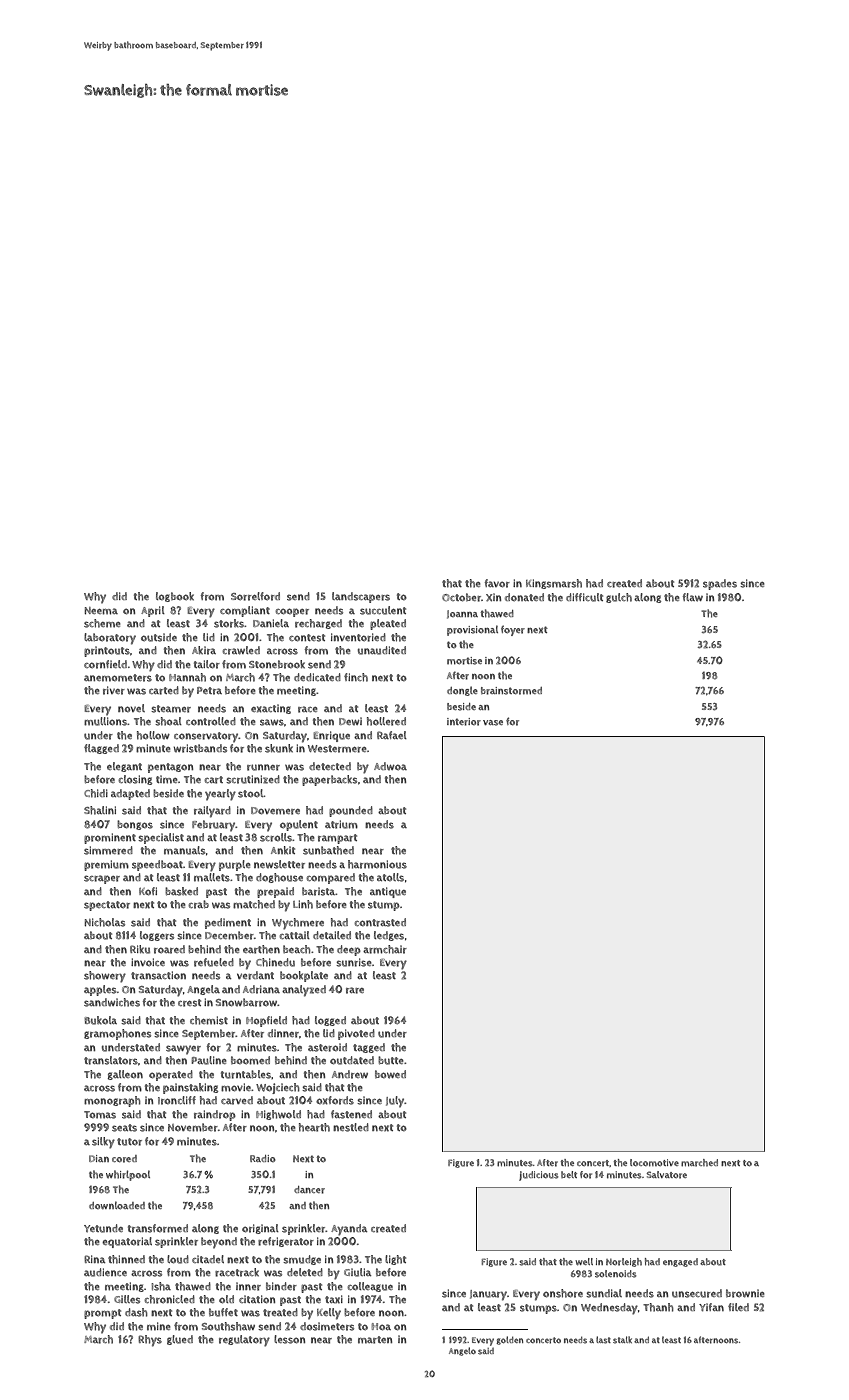 Image resolution: width=849 pixels, height=1400 pixels. Describe the element at coordinates (307, 638) in the page. I see `contest` at that location.
